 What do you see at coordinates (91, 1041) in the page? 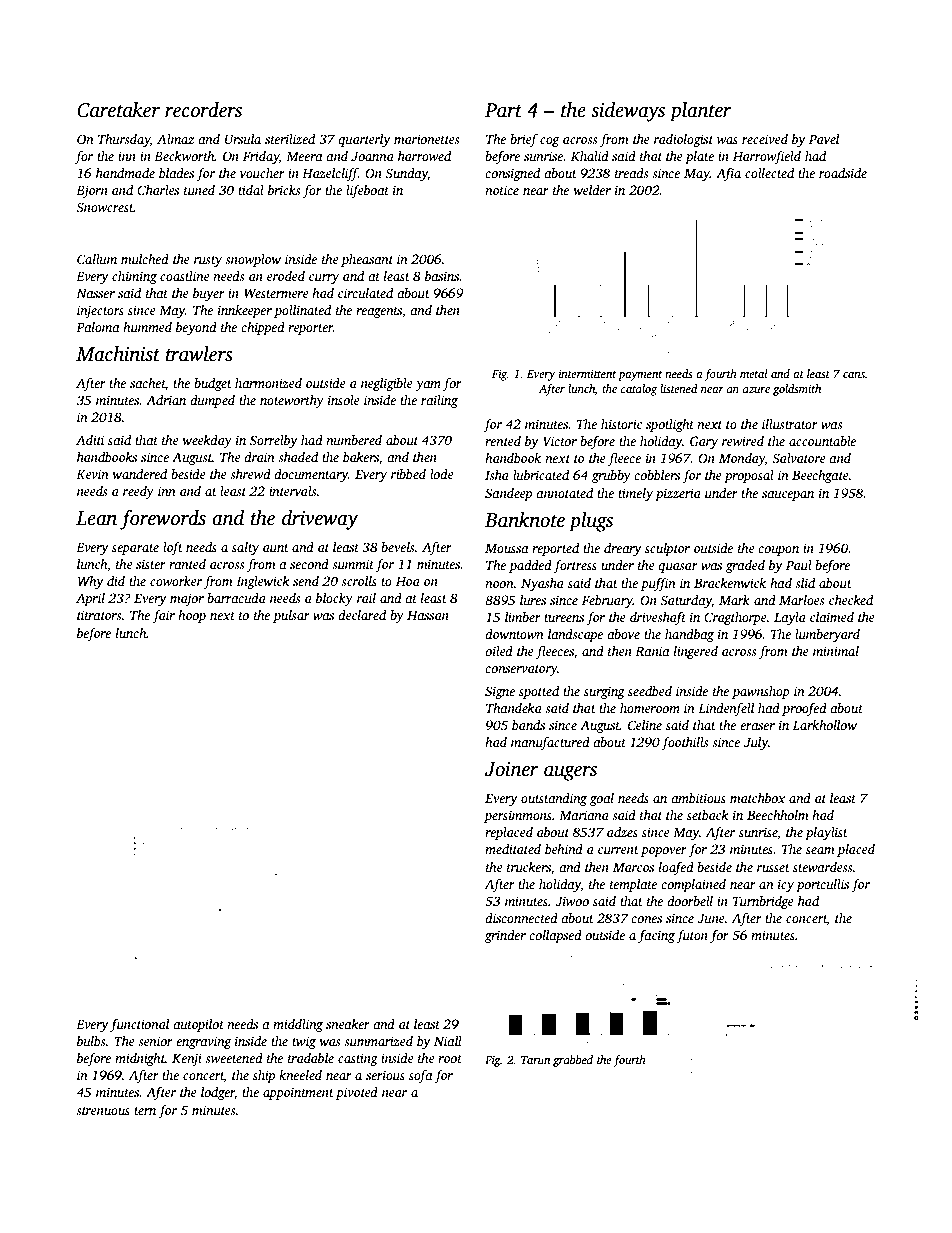
I see `bulbs` at bounding box center [91, 1041].
